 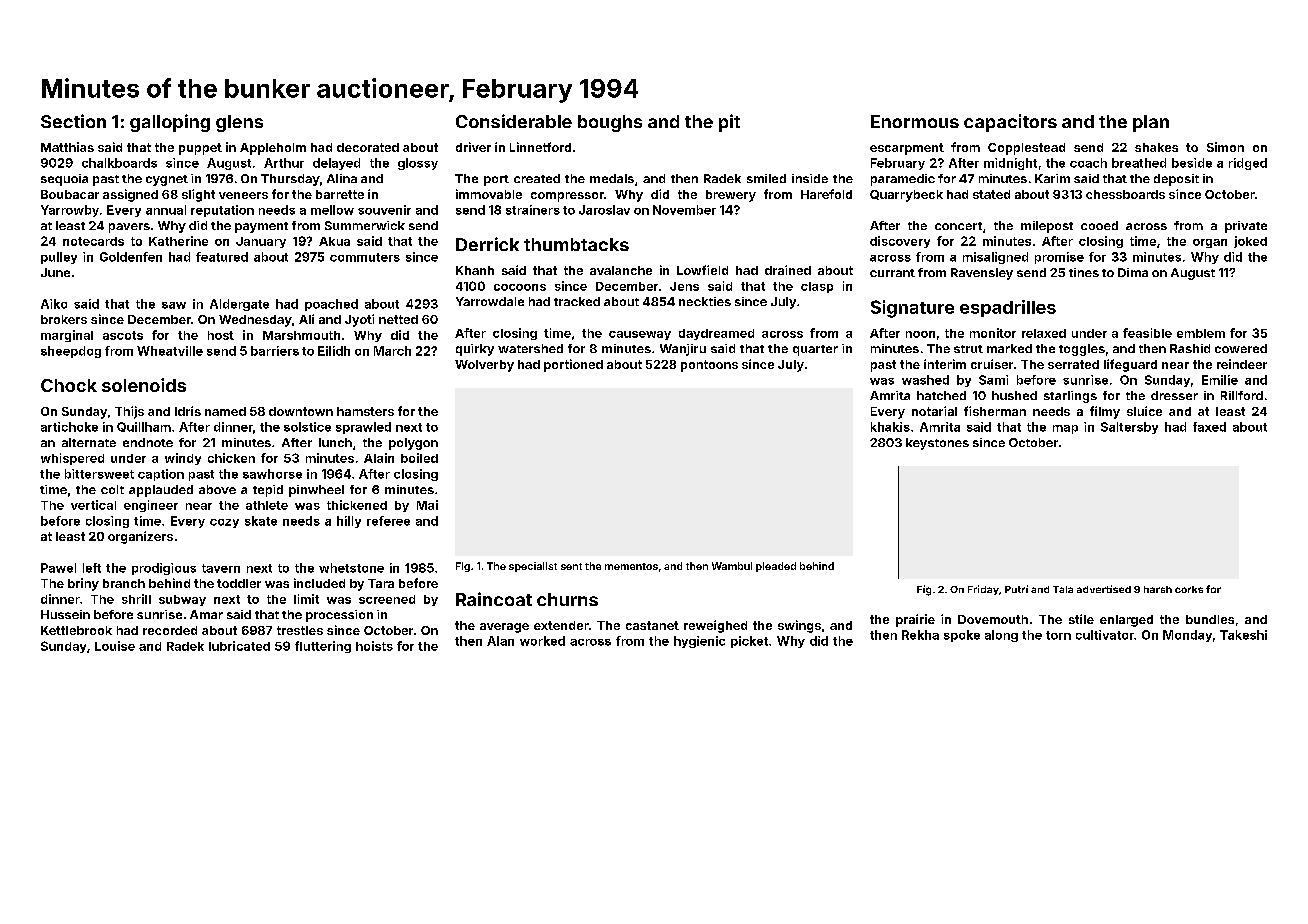 What do you see at coordinates (1209, 427) in the page?
I see `faxed` at bounding box center [1209, 427].
